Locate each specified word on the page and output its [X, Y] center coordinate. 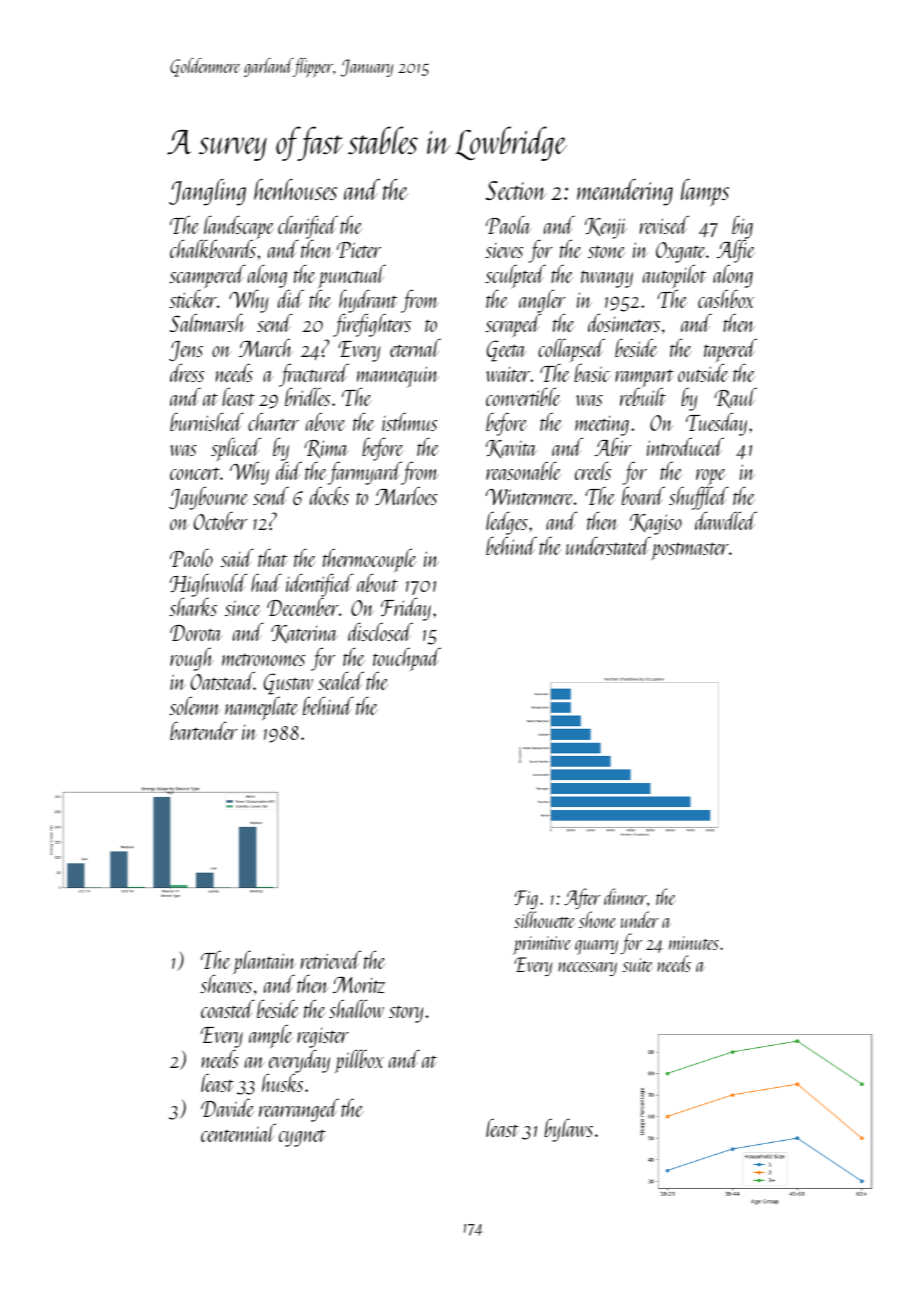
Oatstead [222, 681]
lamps [705, 192]
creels [593, 471]
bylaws [568, 1130]
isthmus [409, 422]
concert [195, 473]
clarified [308, 227]
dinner [625, 896]
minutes [694, 943]
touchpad [407, 660]
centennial [238, 1132]
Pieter [359, 250]
